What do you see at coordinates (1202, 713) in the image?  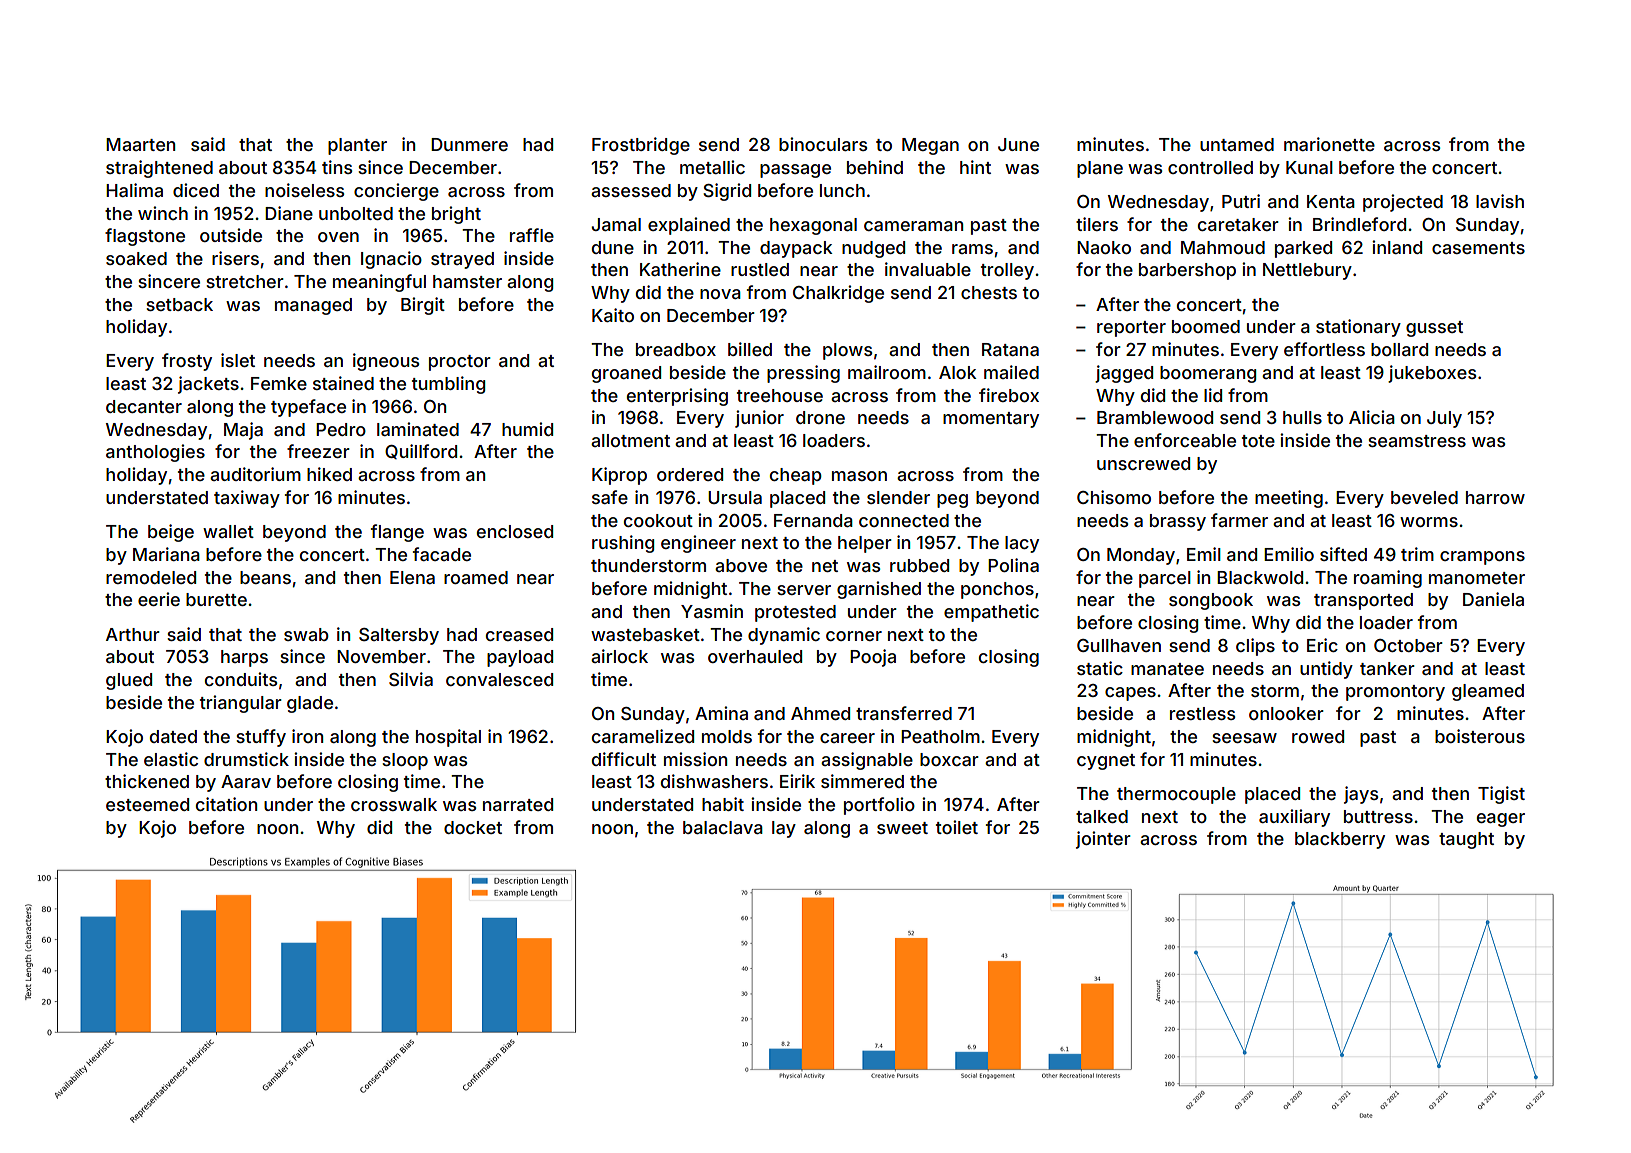 I see `restless` at bounding box center [1202, 713].
